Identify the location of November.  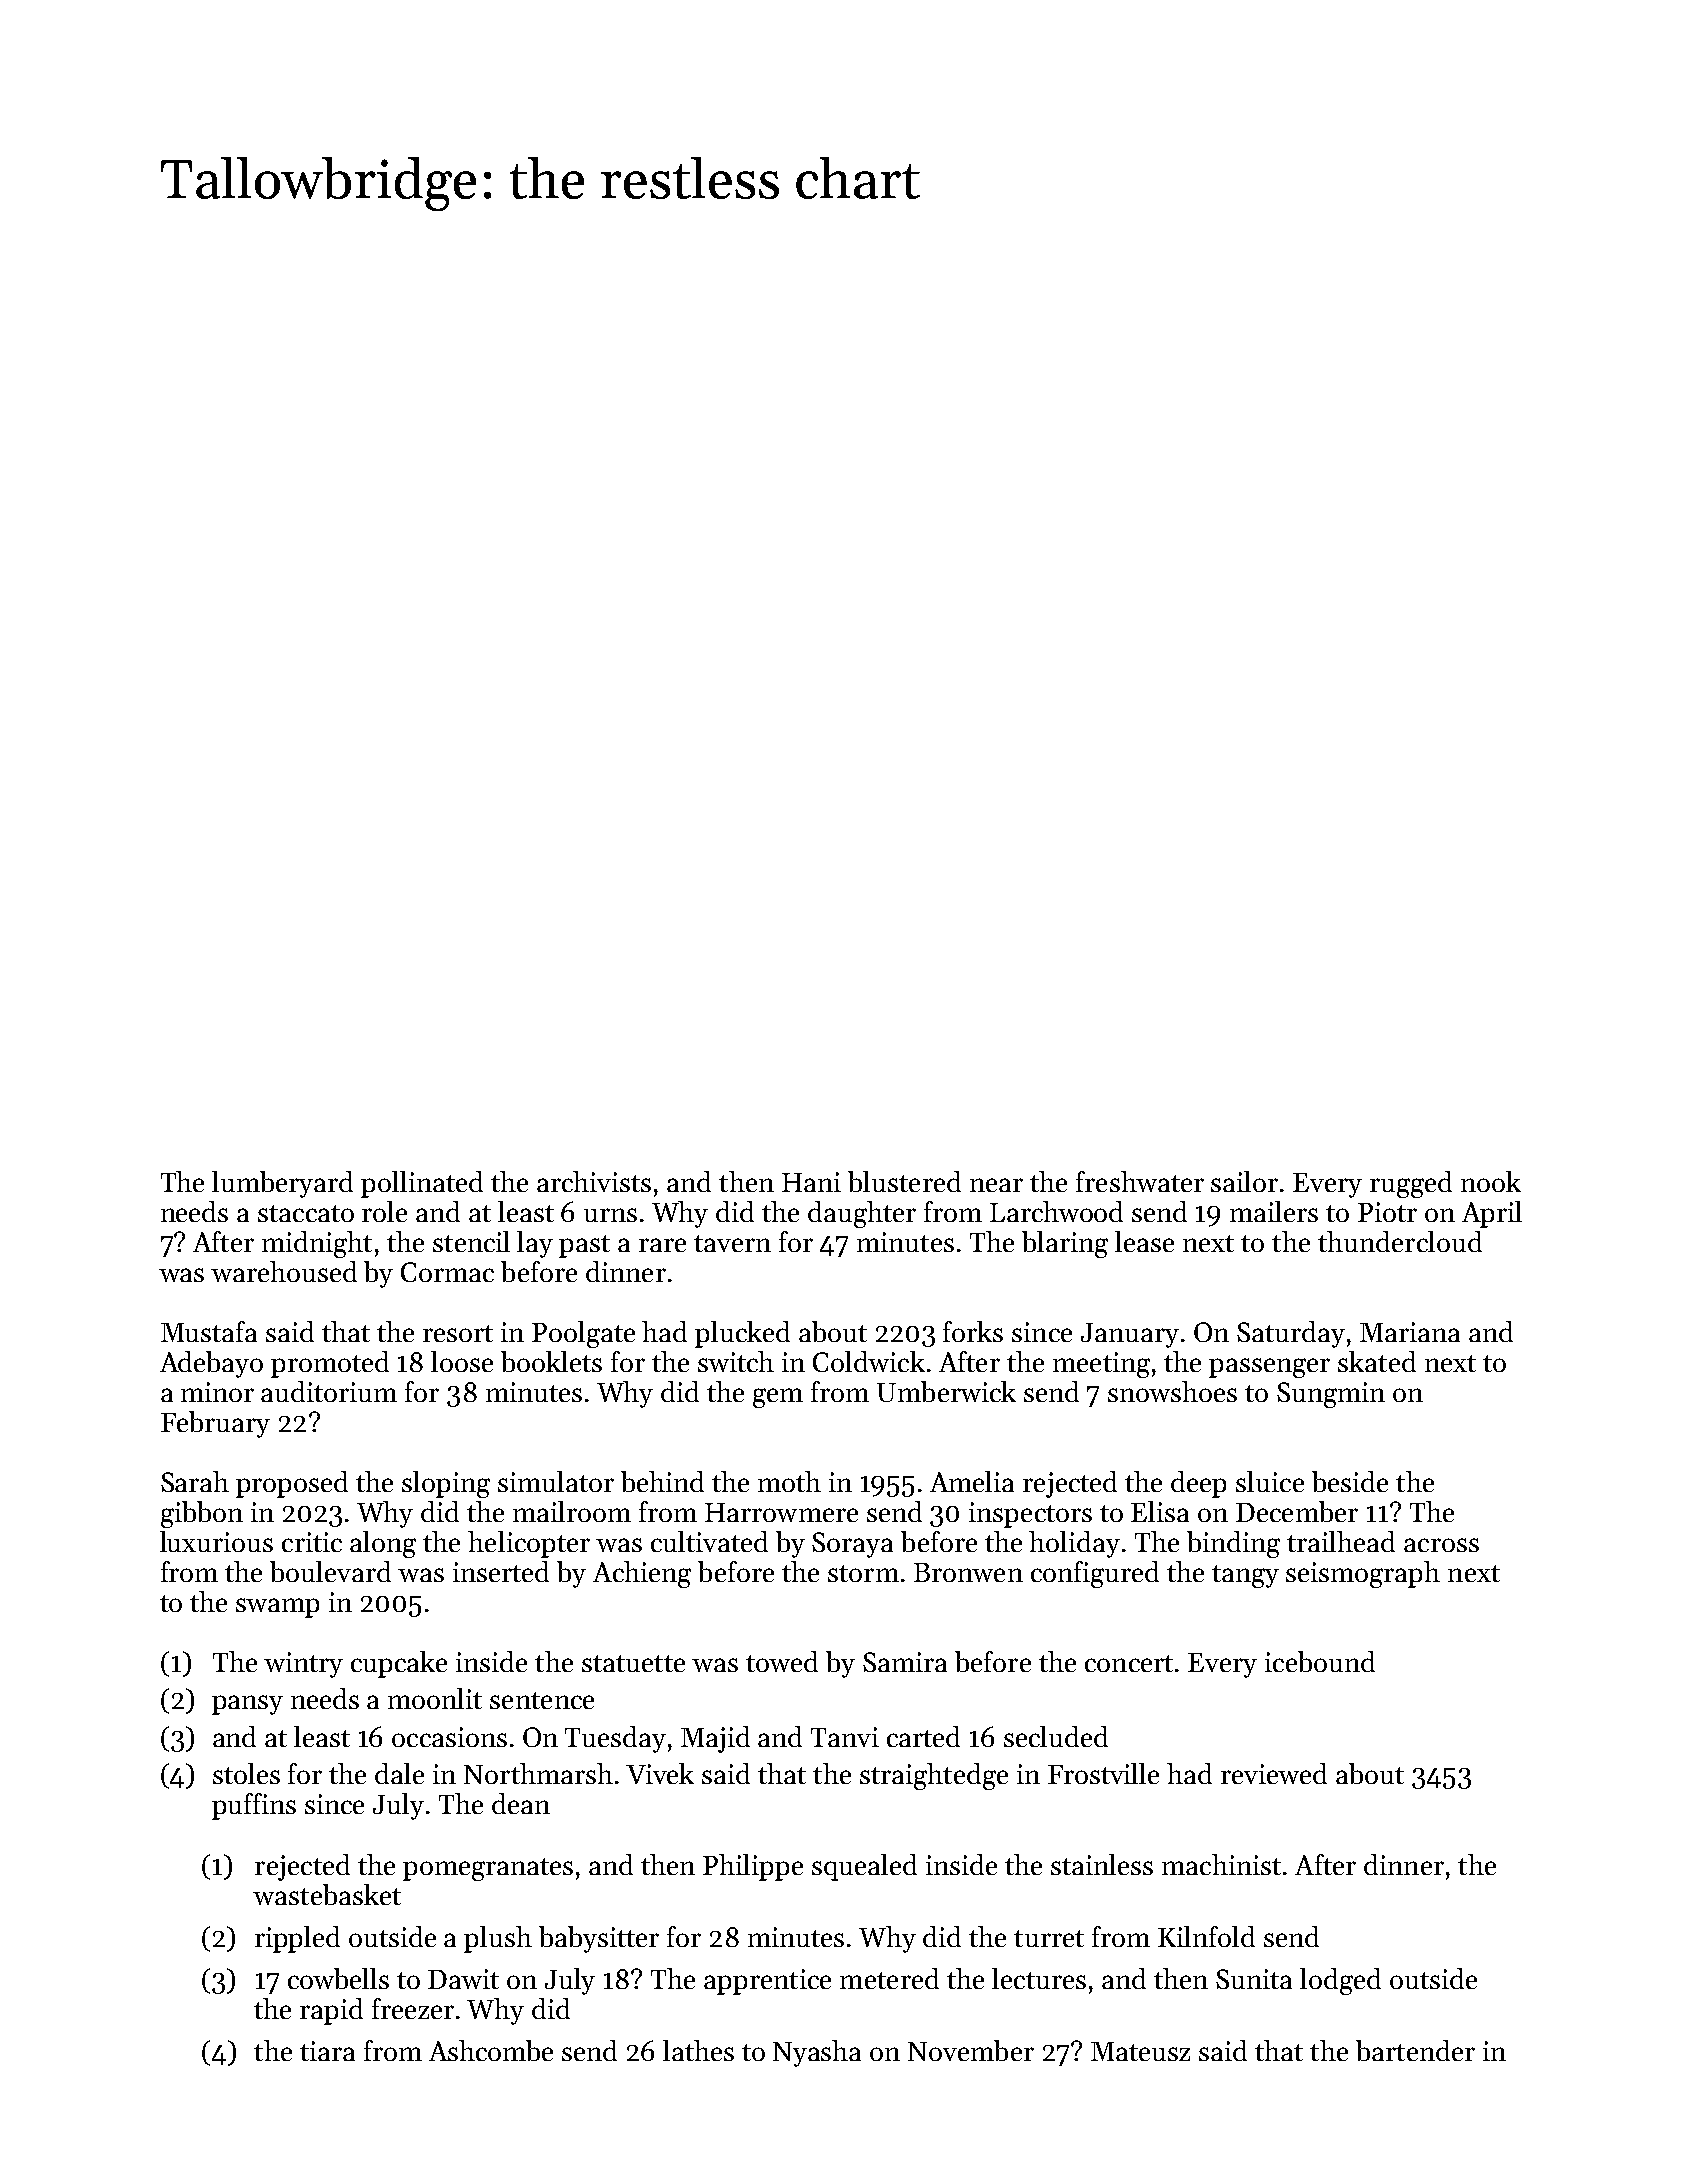
(971, 2050).
